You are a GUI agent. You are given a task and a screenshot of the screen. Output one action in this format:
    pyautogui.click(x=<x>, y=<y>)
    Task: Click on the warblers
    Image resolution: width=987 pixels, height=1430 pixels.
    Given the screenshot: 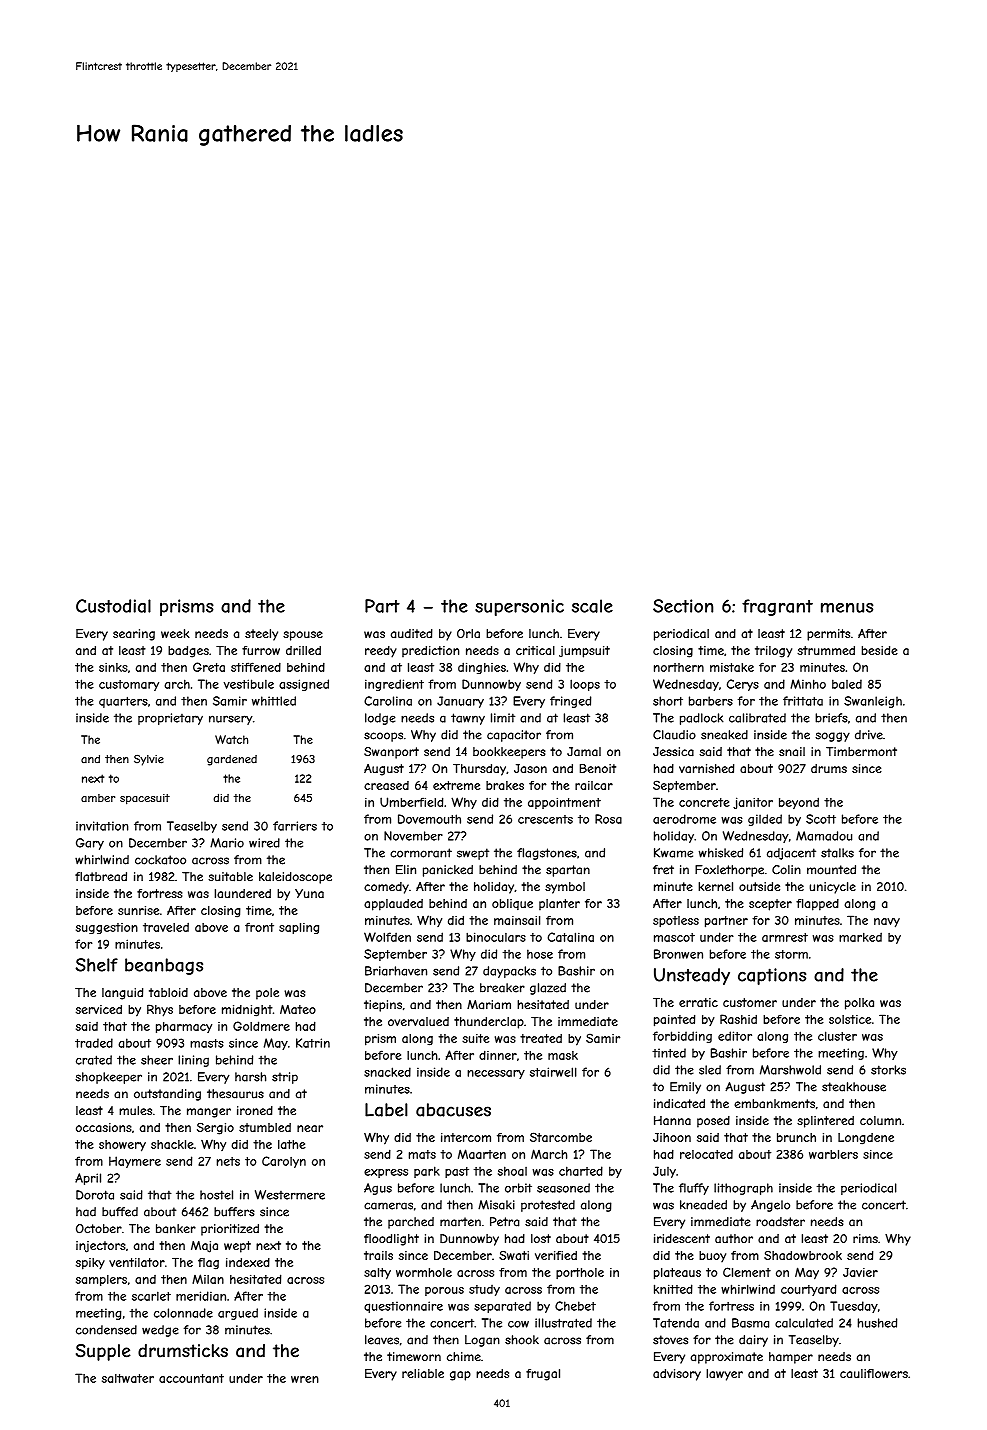 What is the action you would take?
    pyautogui.click(x=833, y=1154)
